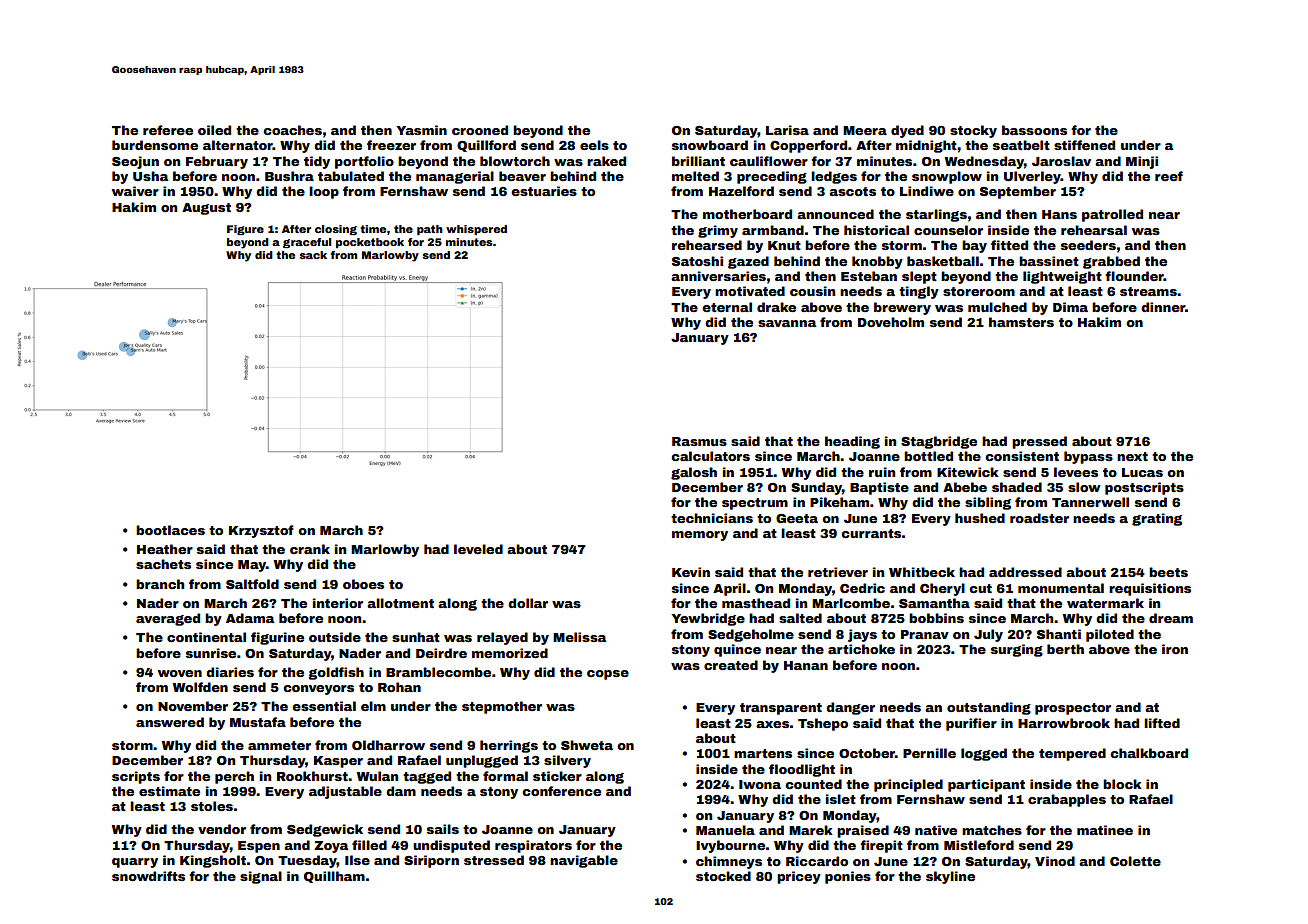 The image size is (1308, 924). What do you see at coordinates (1168, 572) in the screenshot?
I see `beets` at bounding box center [1168, 572].
